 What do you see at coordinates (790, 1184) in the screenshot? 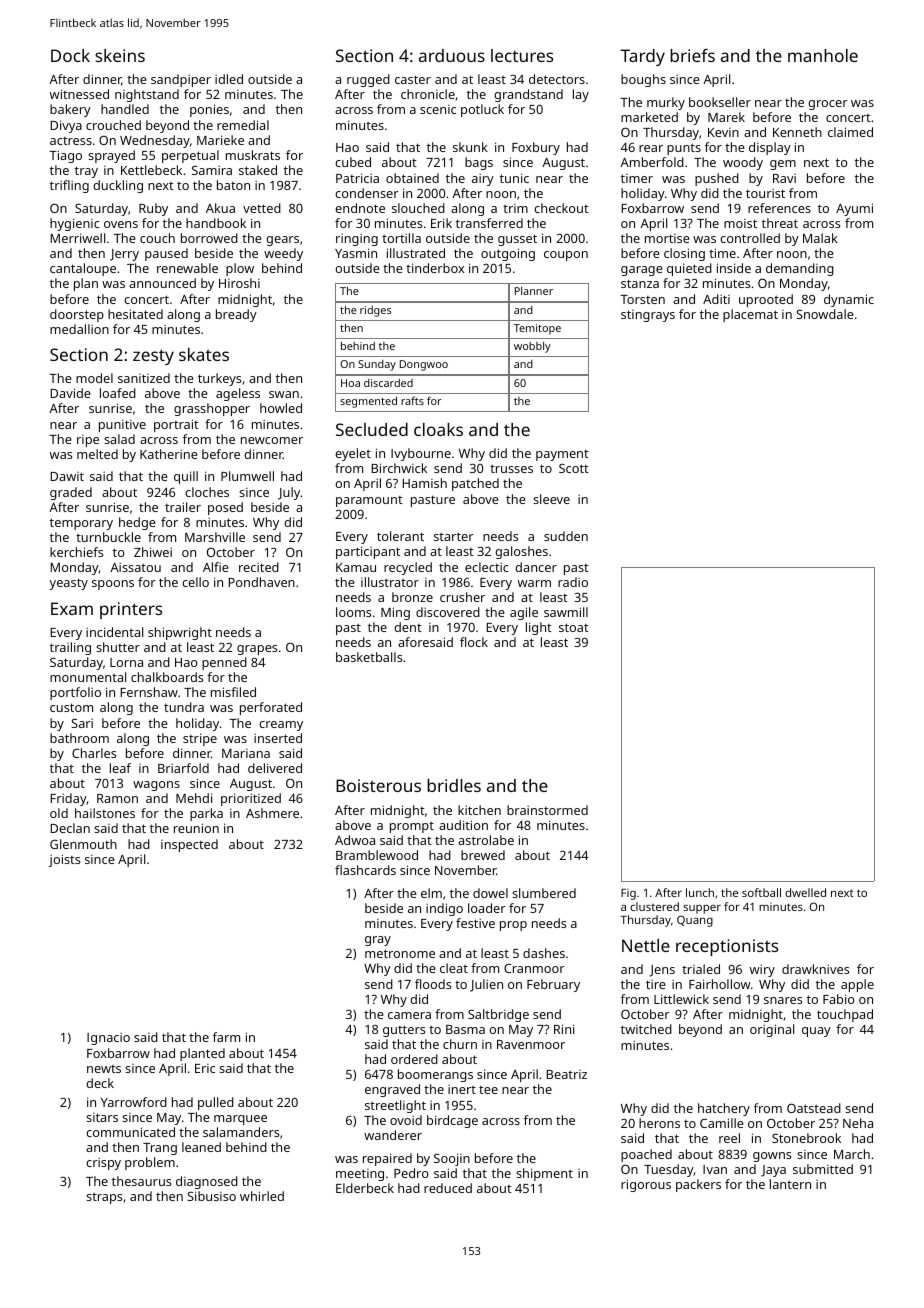
I see `lantern` at bounding box center [790, 1184].
